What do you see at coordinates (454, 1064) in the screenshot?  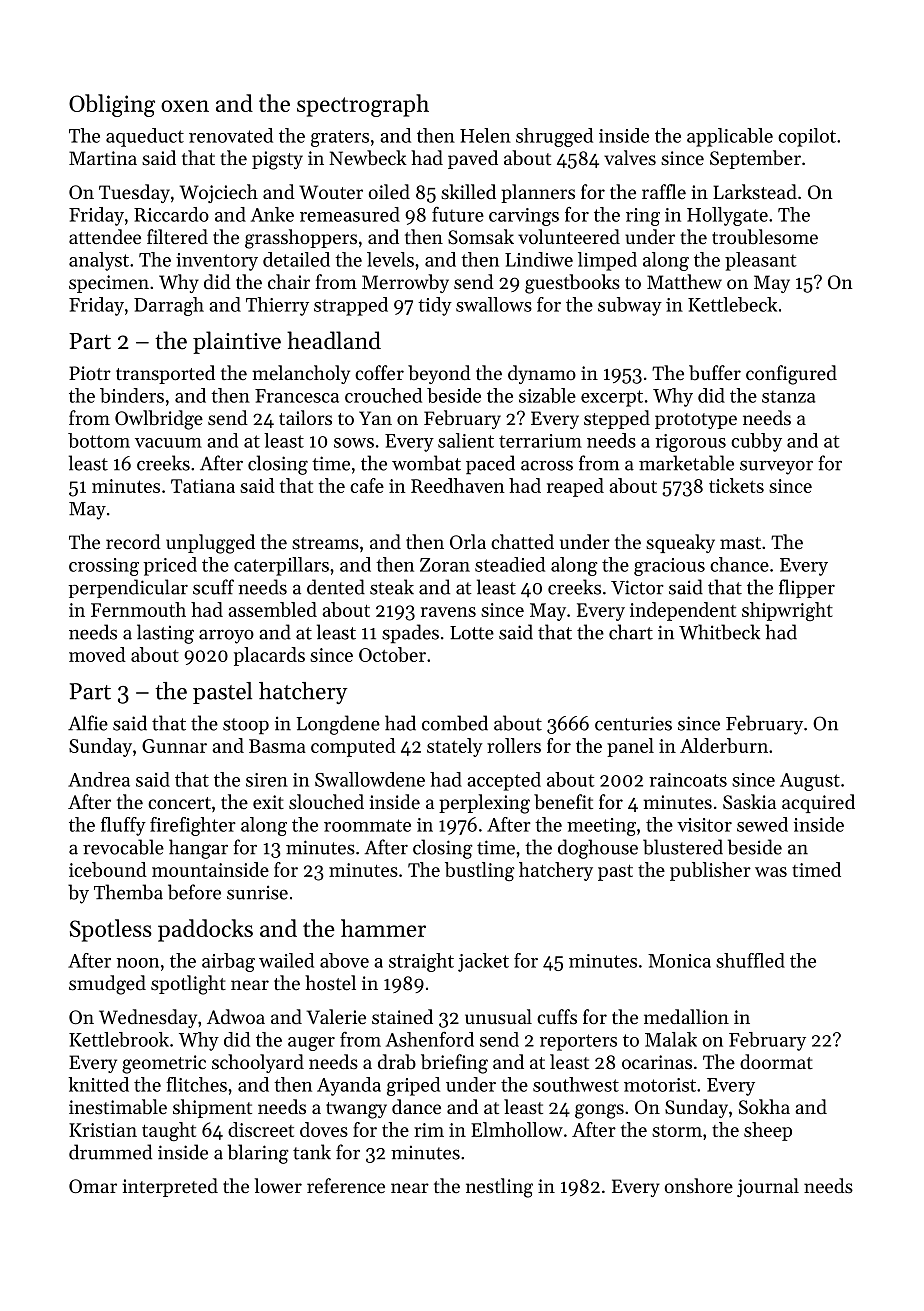 I see `briefing` at bounding box center [454, 1064].
